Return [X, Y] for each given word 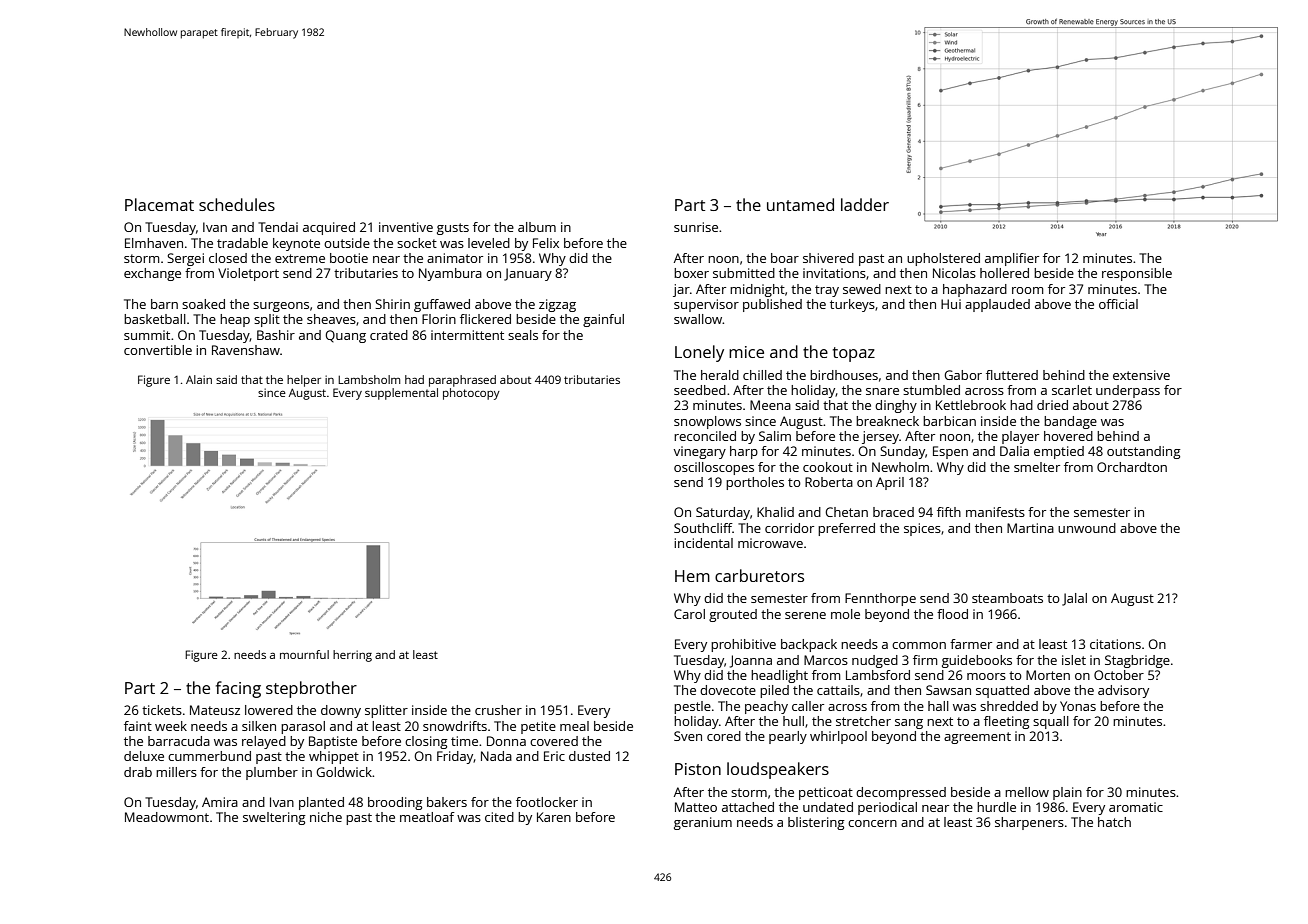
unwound [1087, 528]
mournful [304, 654]
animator [455, 258]
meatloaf [427, 817]
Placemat [159, 204]
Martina [1030, 528]
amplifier [1012, 259]
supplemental [401, 394]
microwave [770, 543]
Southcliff [703, 528]
